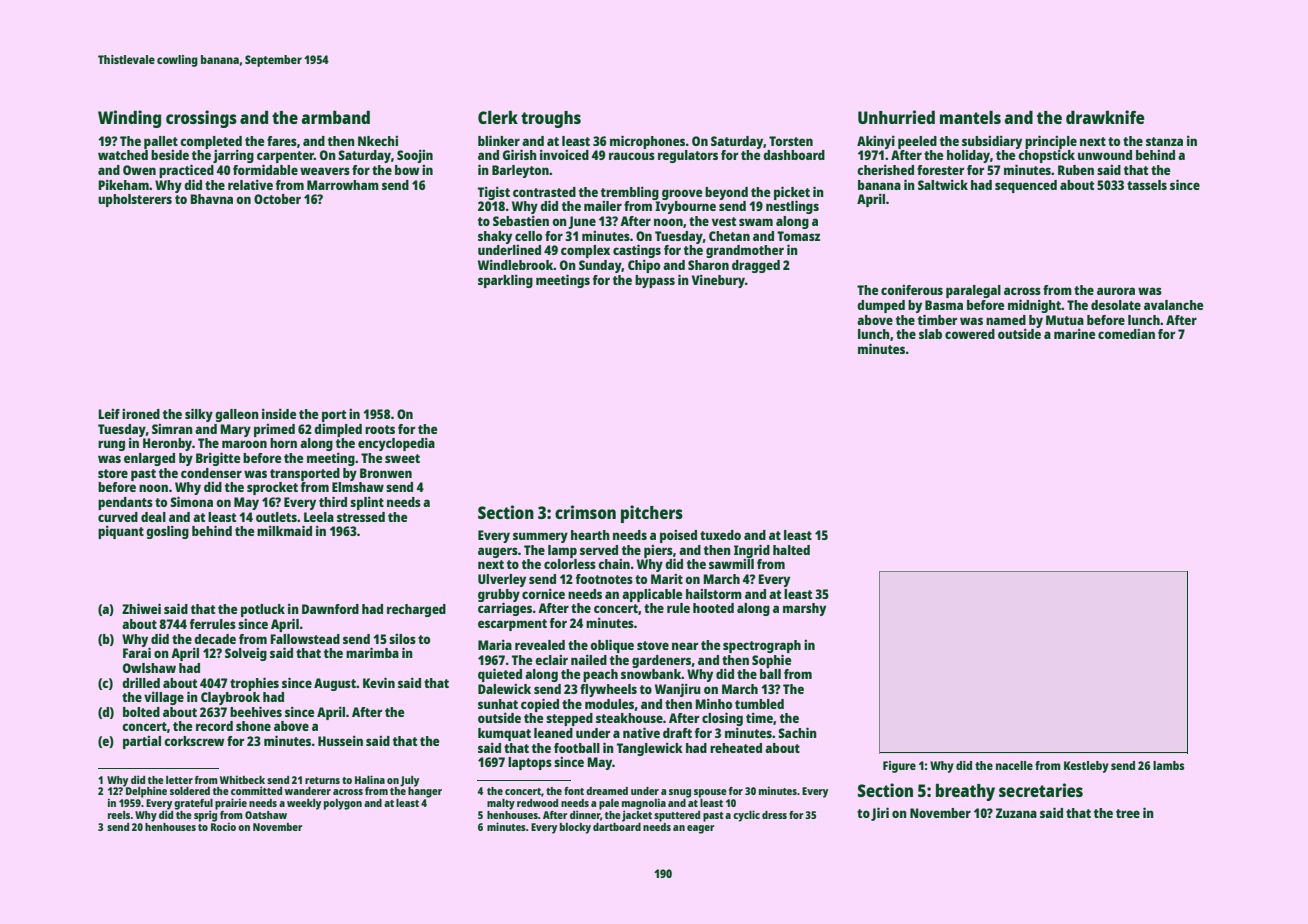 The height and width of the document is (924, 1308). What do you see at coordinates (797, 732) in the document?
I see `Sachin` at bounding box center [797, 732].
